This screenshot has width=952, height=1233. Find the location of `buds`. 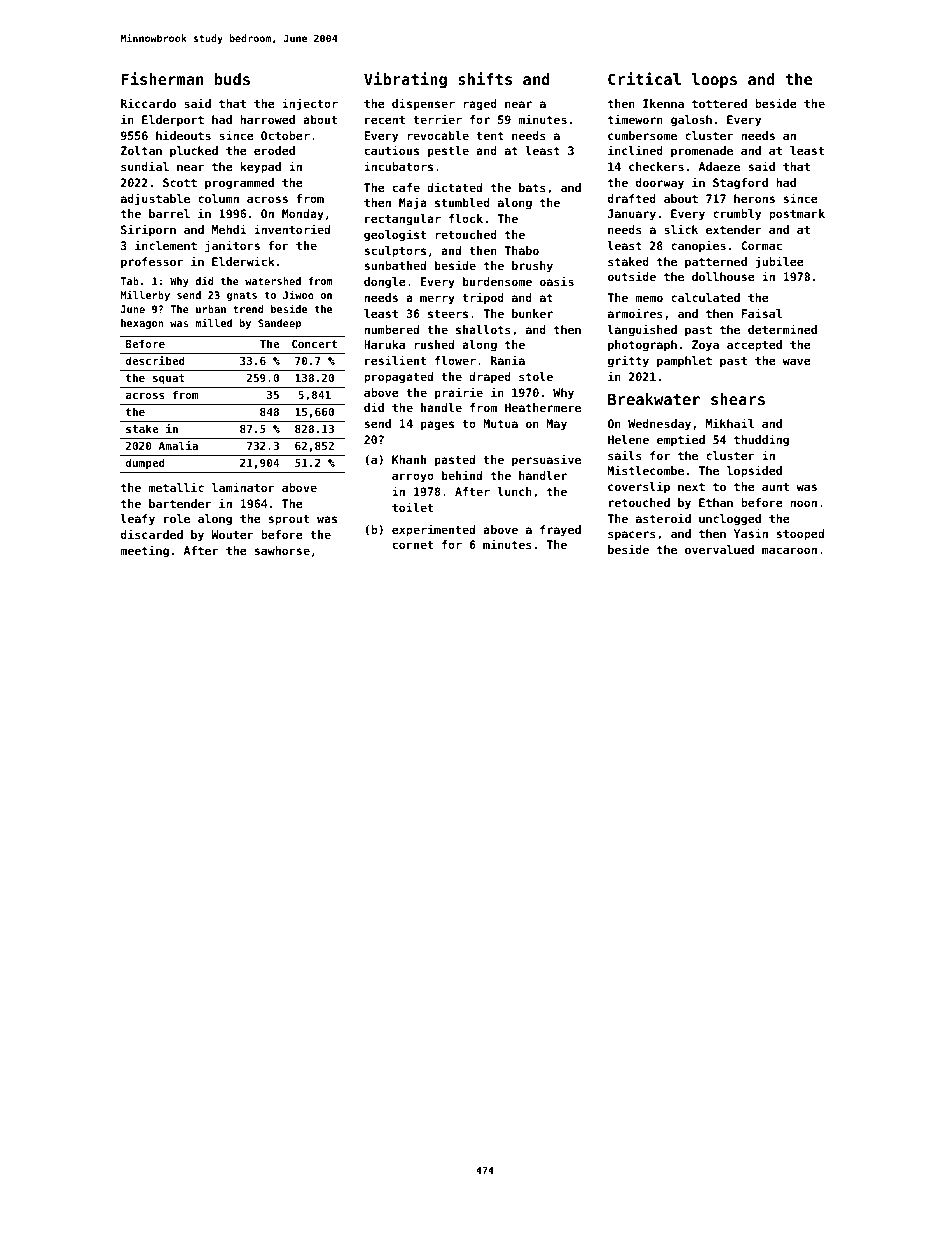

buds is located at coordinates (232, 79).
